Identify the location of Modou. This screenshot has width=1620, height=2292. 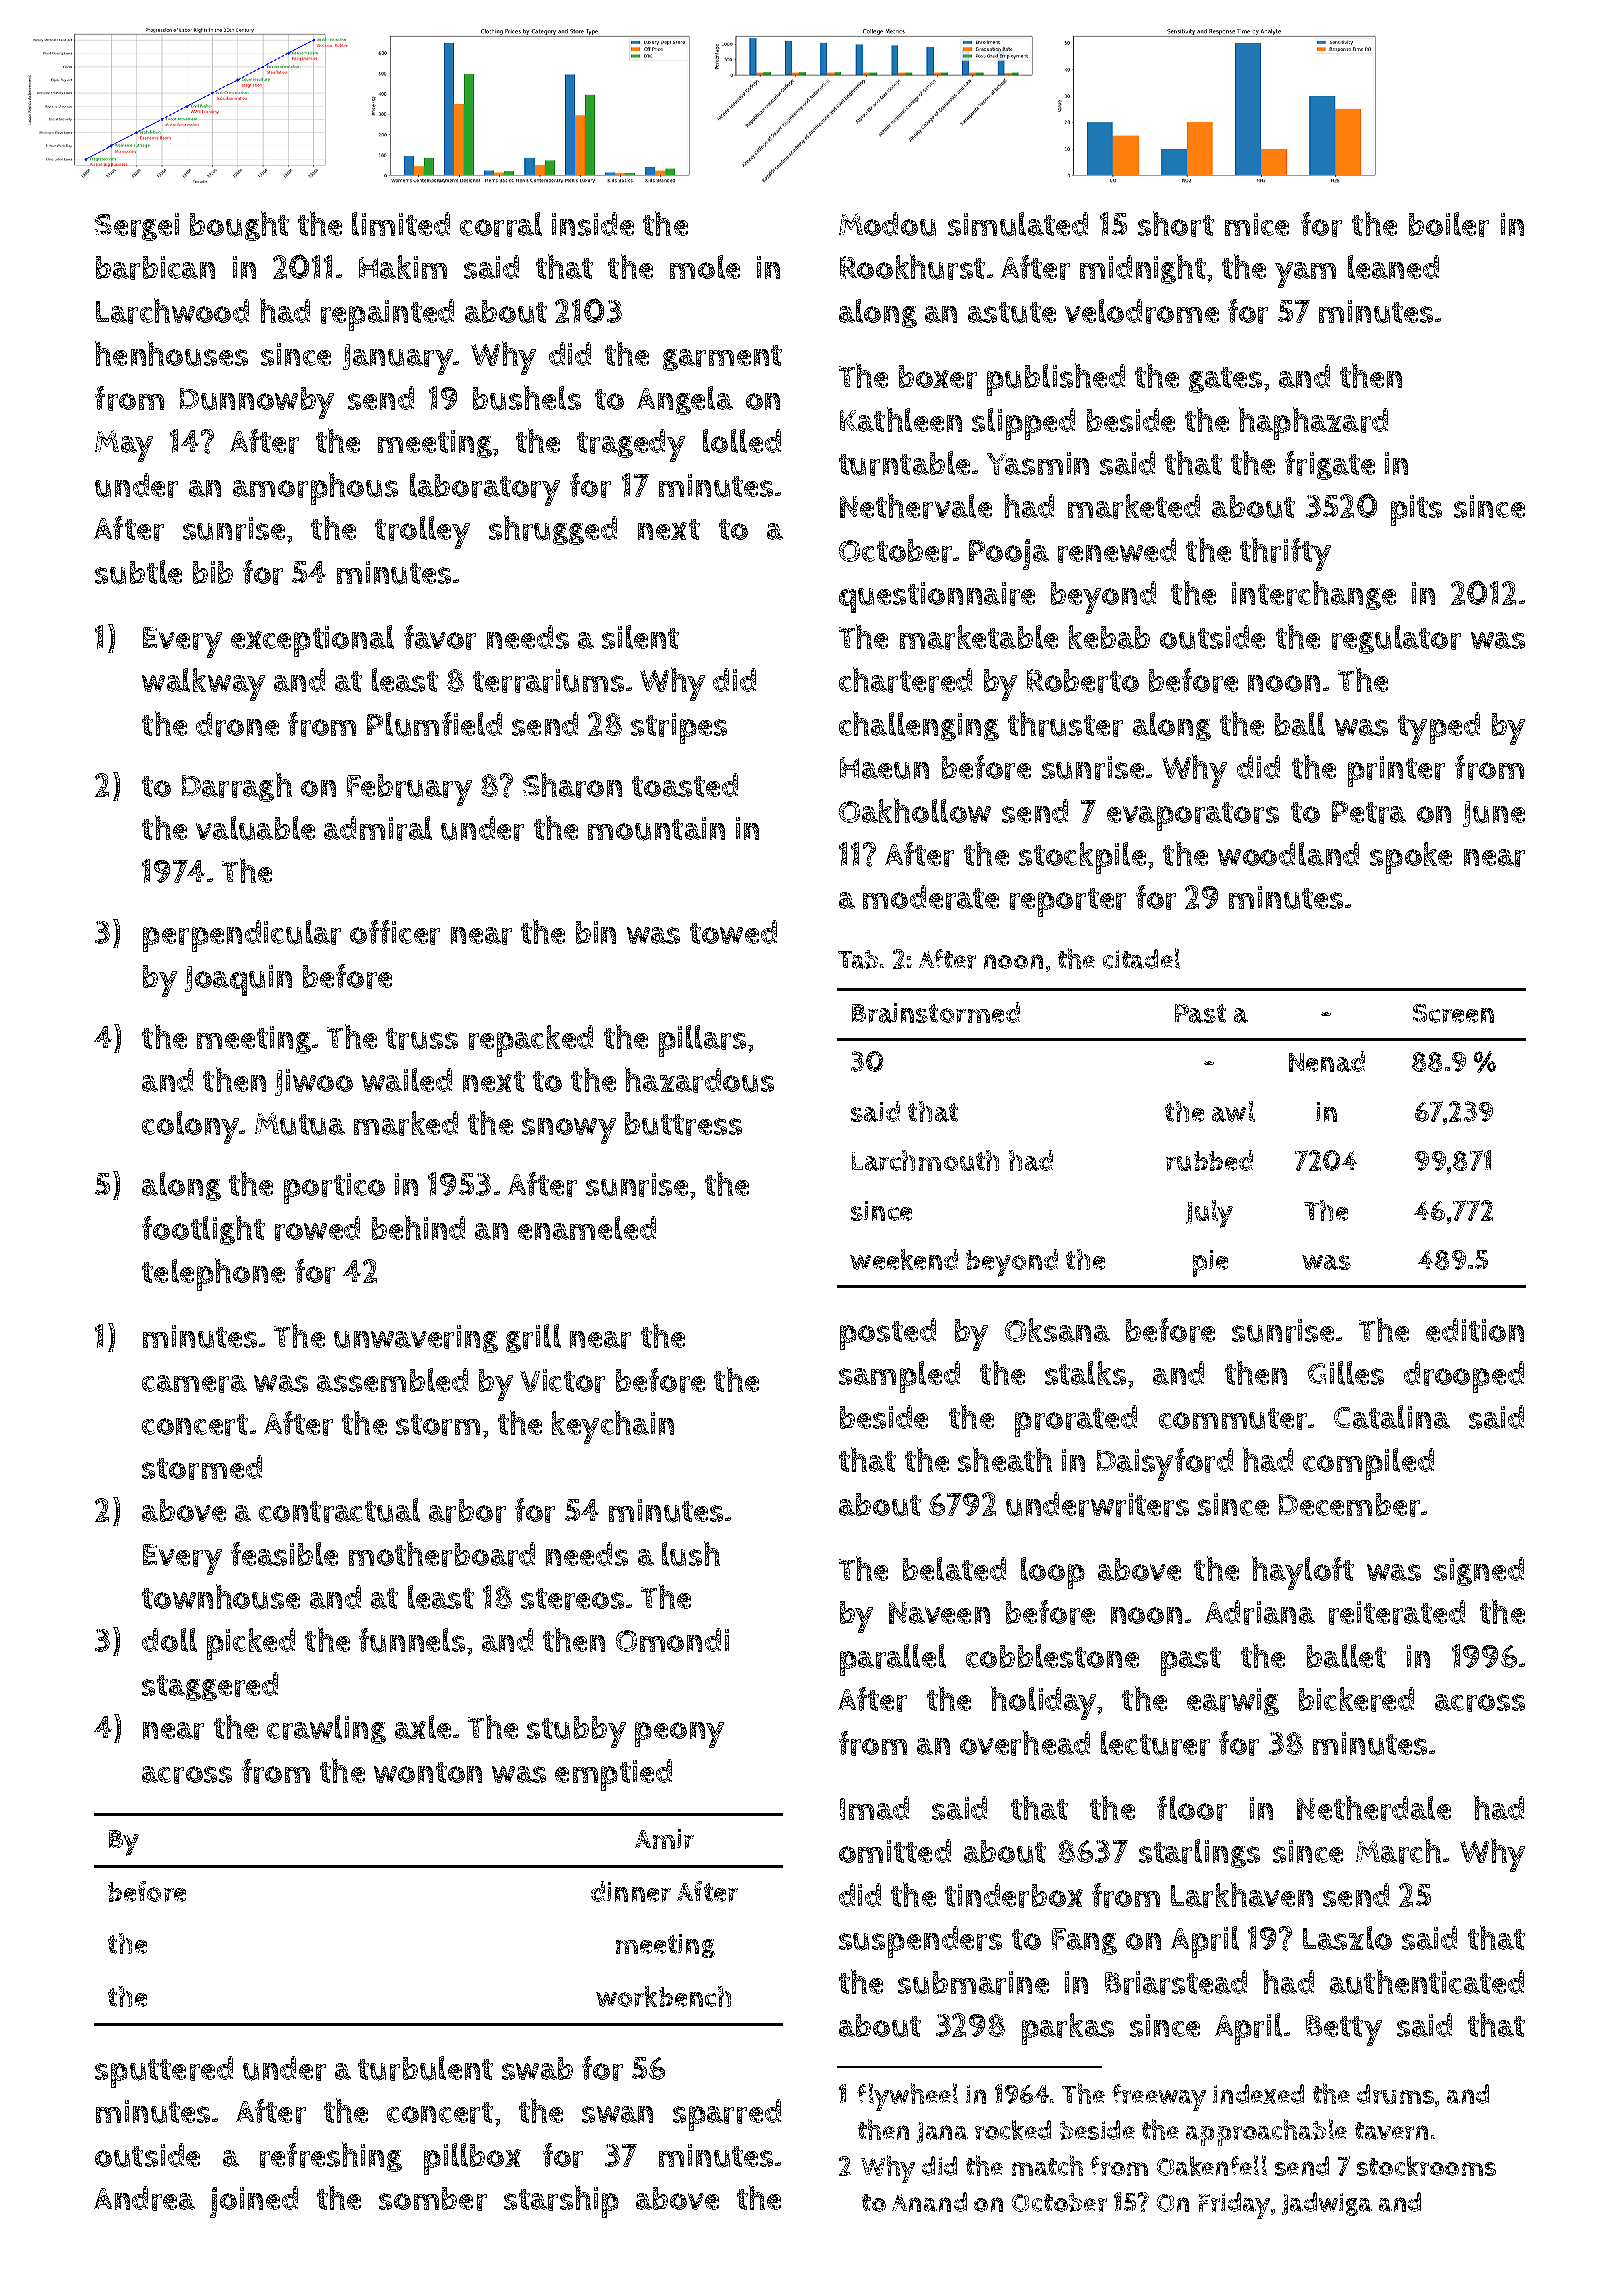
(887, 224).
